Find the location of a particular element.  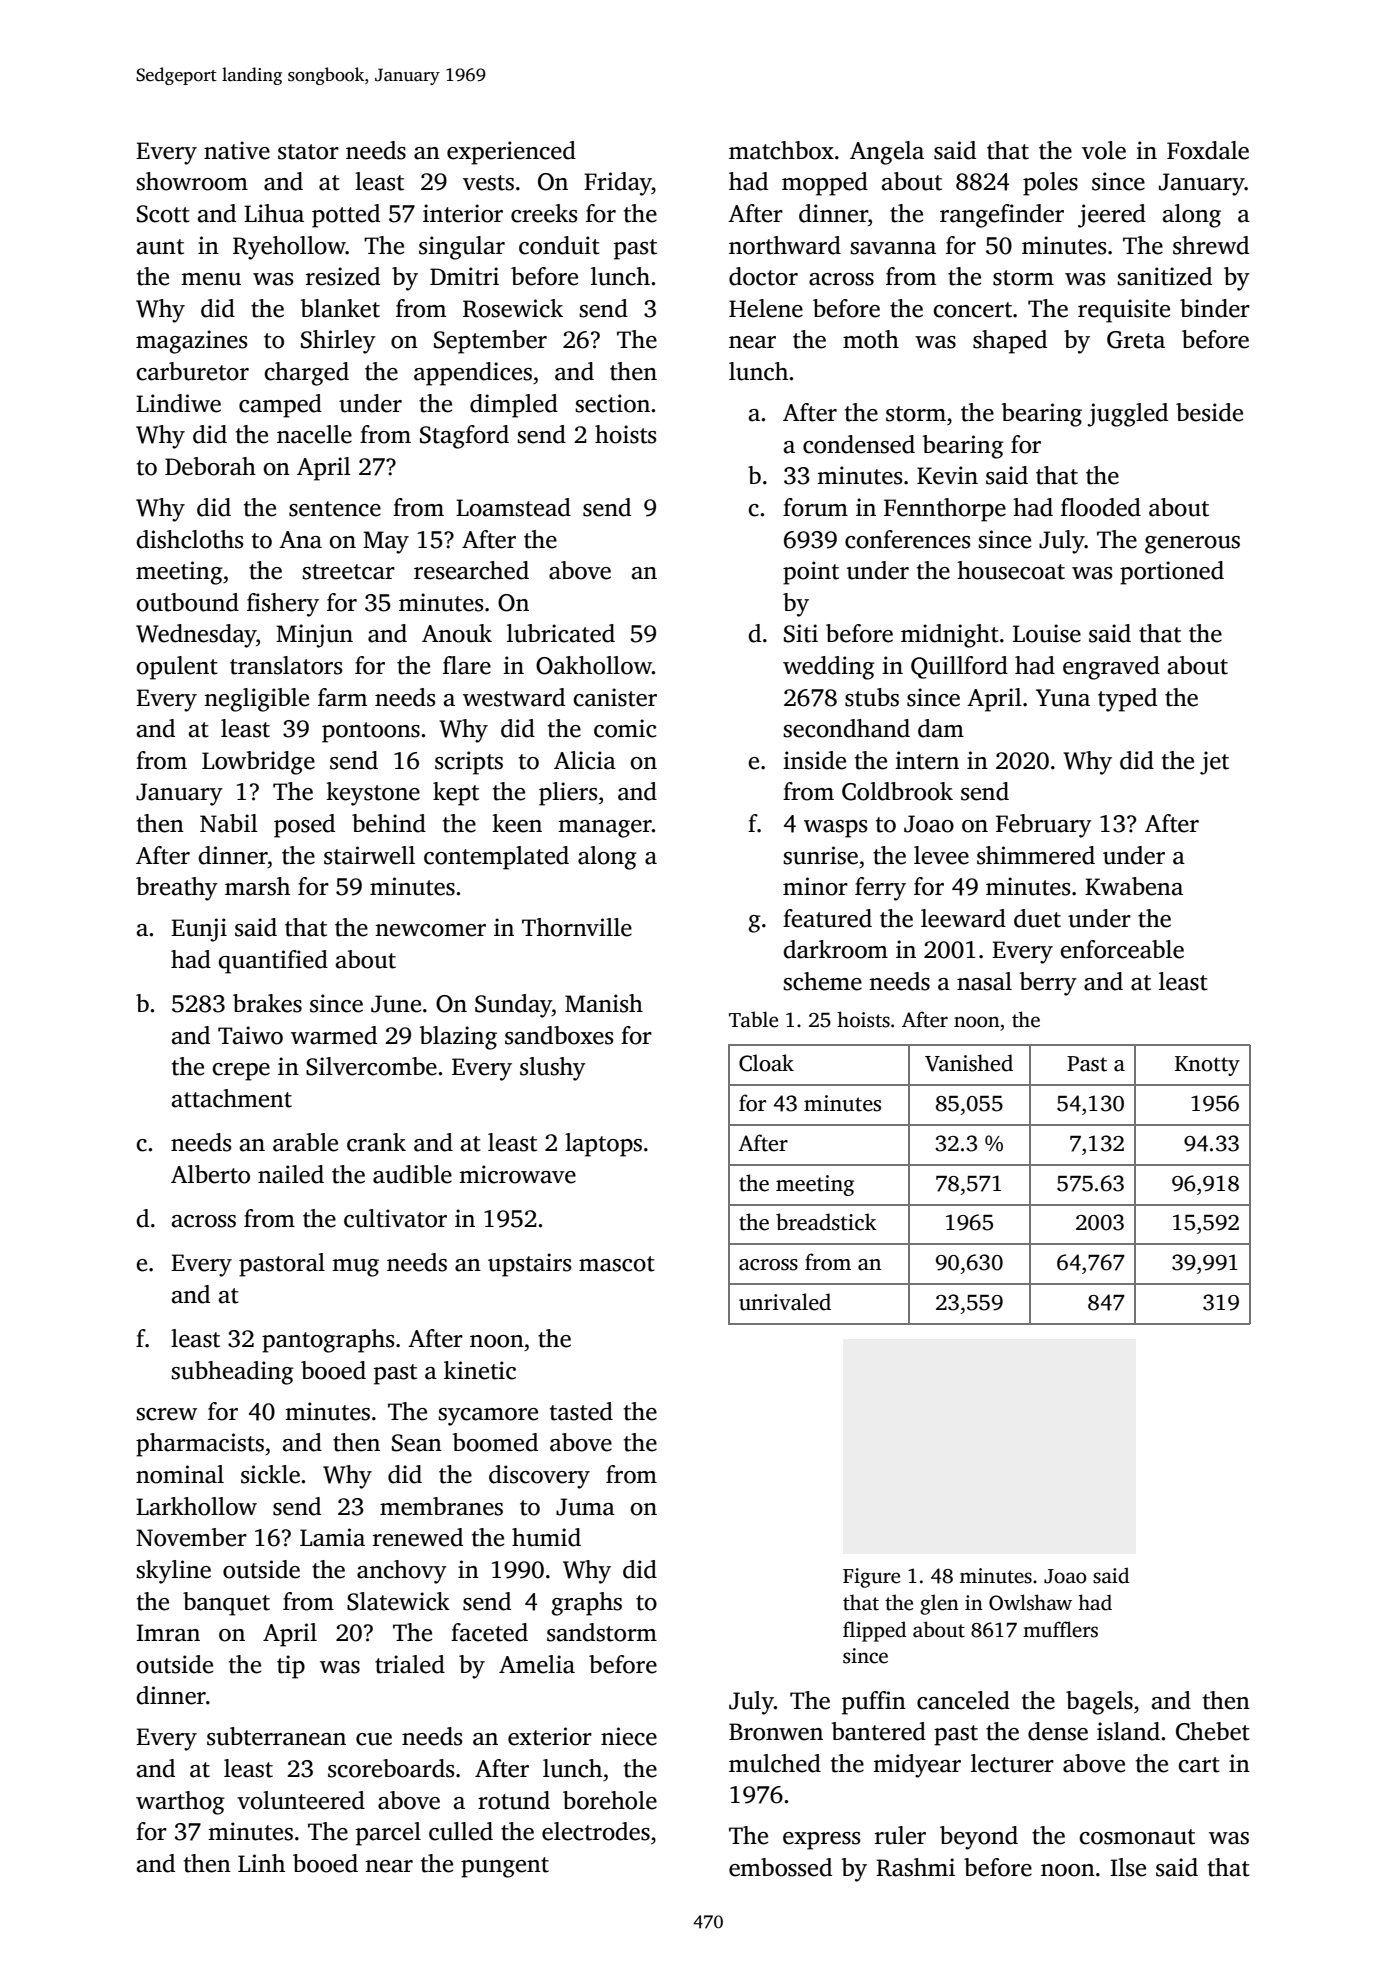

Owlshaw is located at coordinates (1030, 1602).
